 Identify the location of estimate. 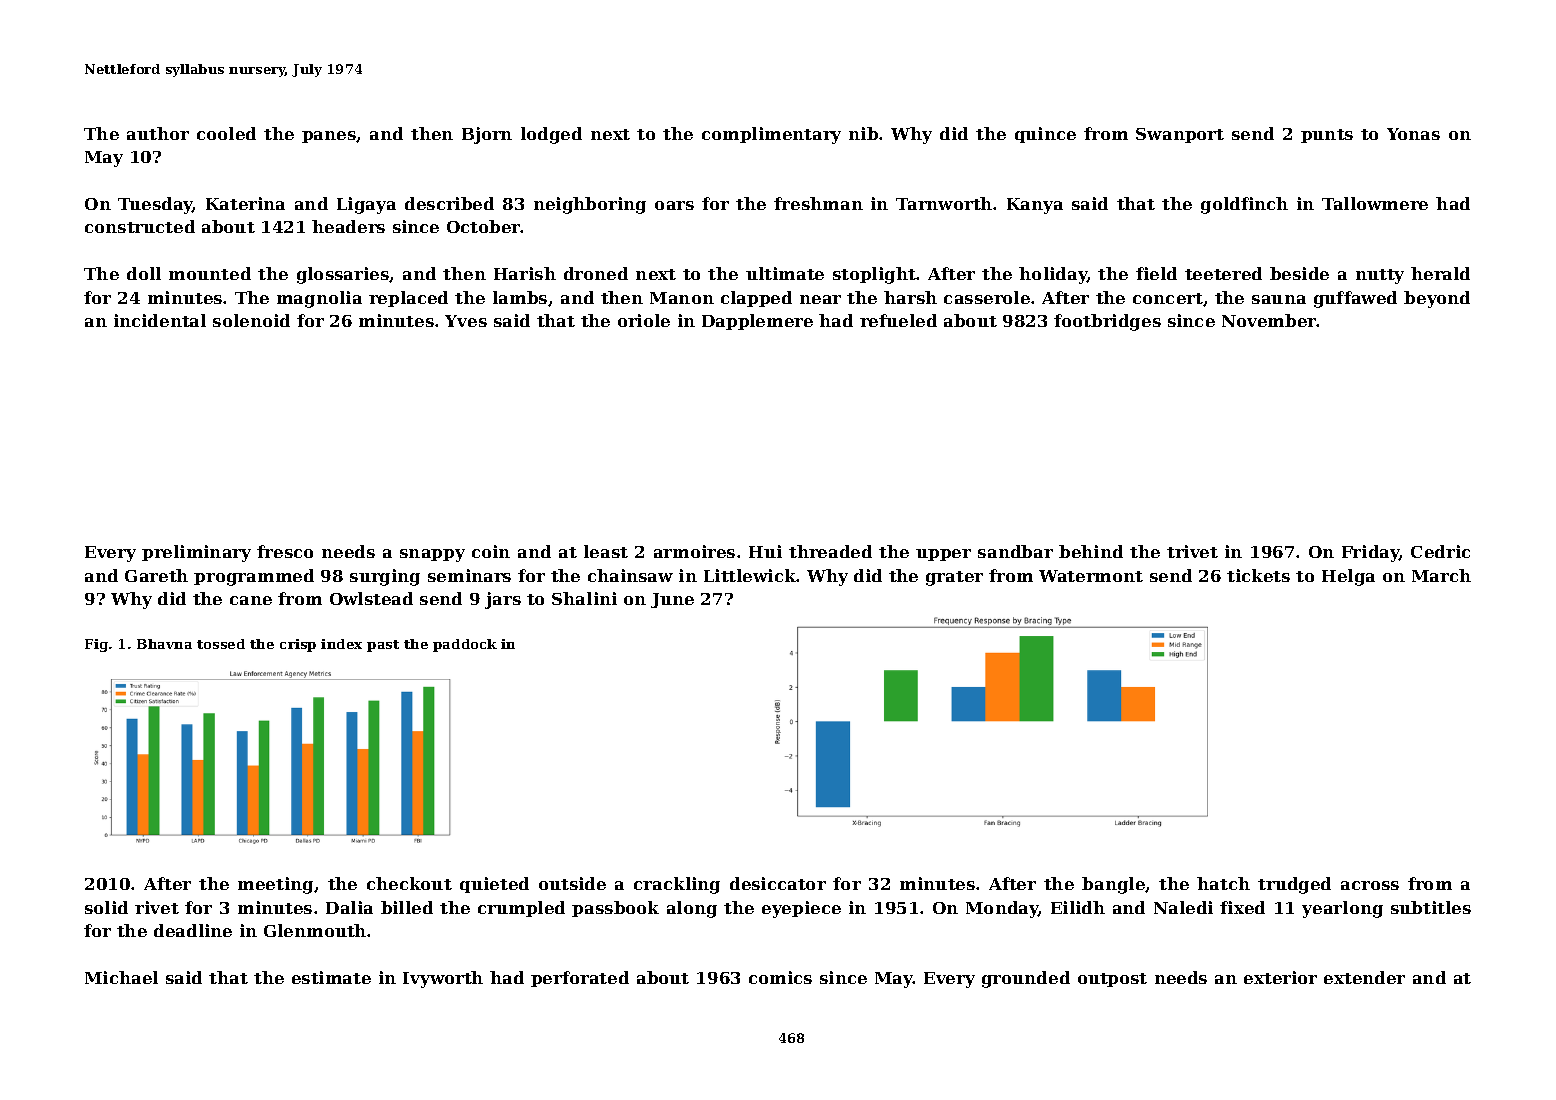
(331, 977).
